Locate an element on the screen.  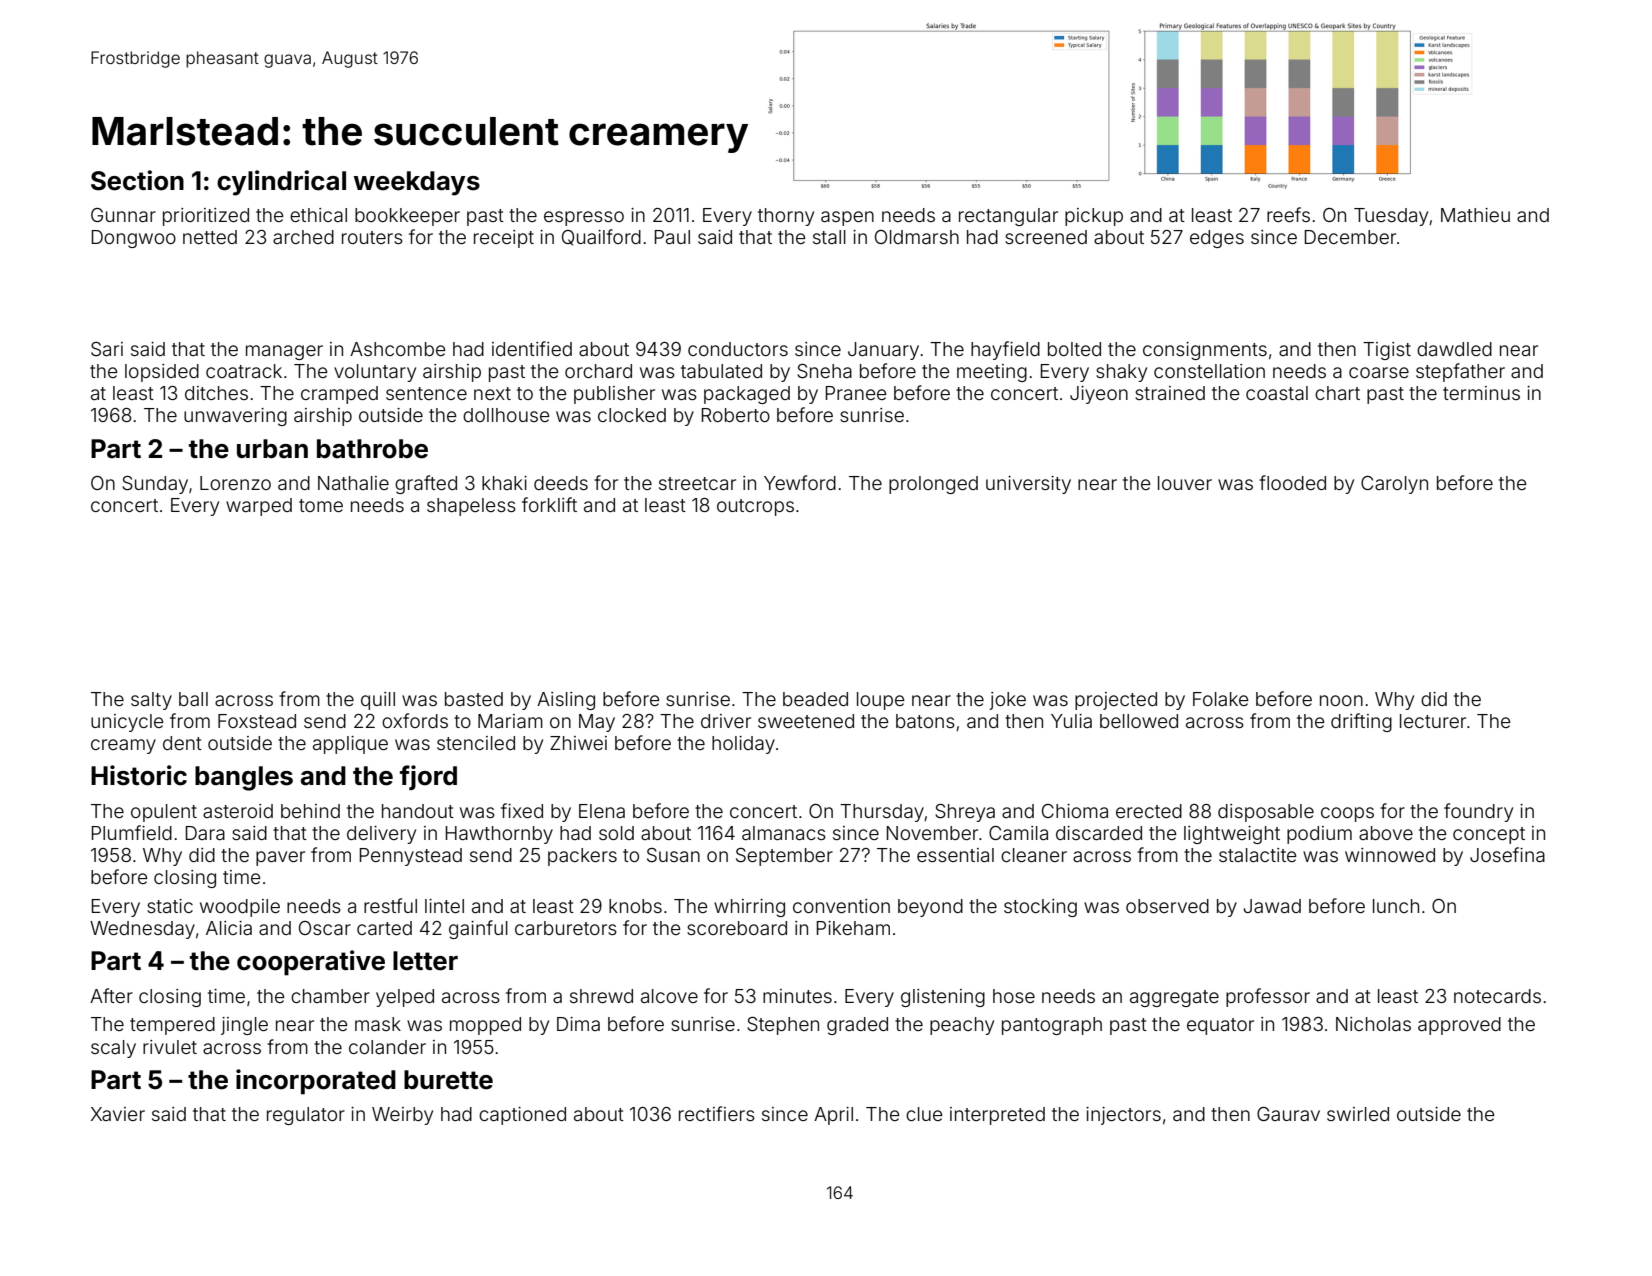
disposable is located at coordinates (1266, 813).
